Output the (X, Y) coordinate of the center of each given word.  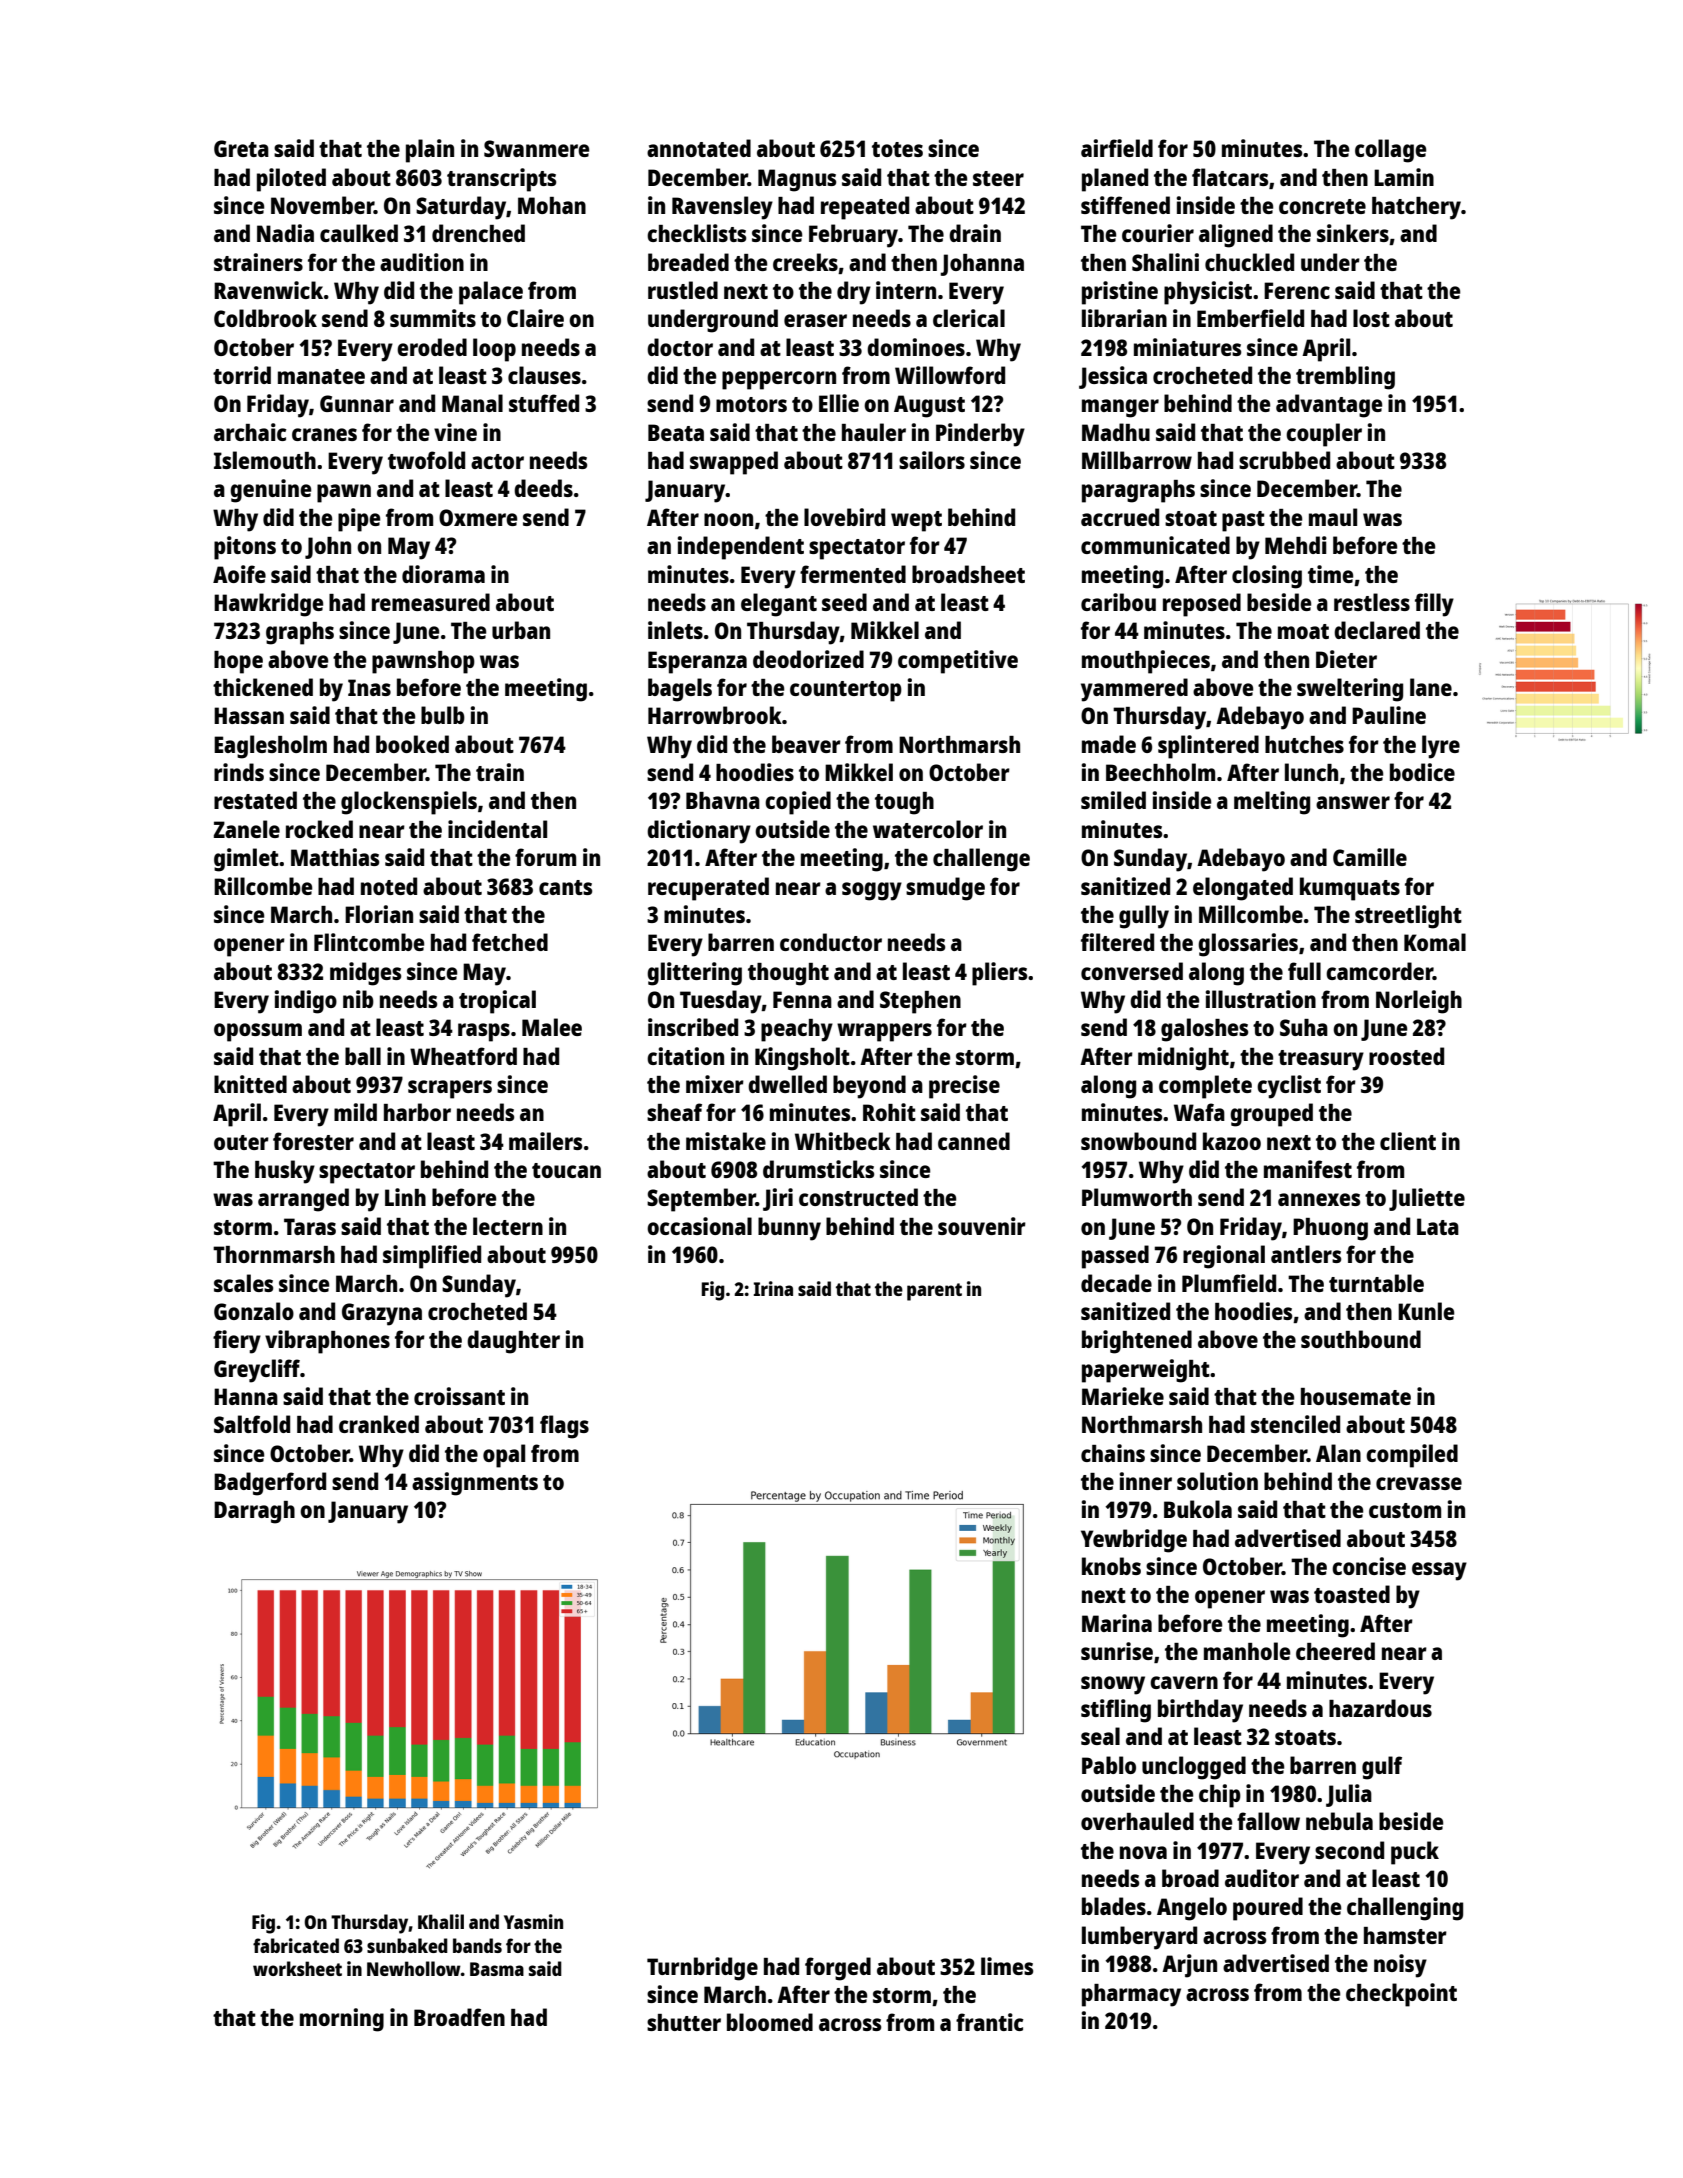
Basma (497, 1969)
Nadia (285, 233)
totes (897, 149)
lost (1371, 318)
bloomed (770, 2022)
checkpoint (1401, 1995)
